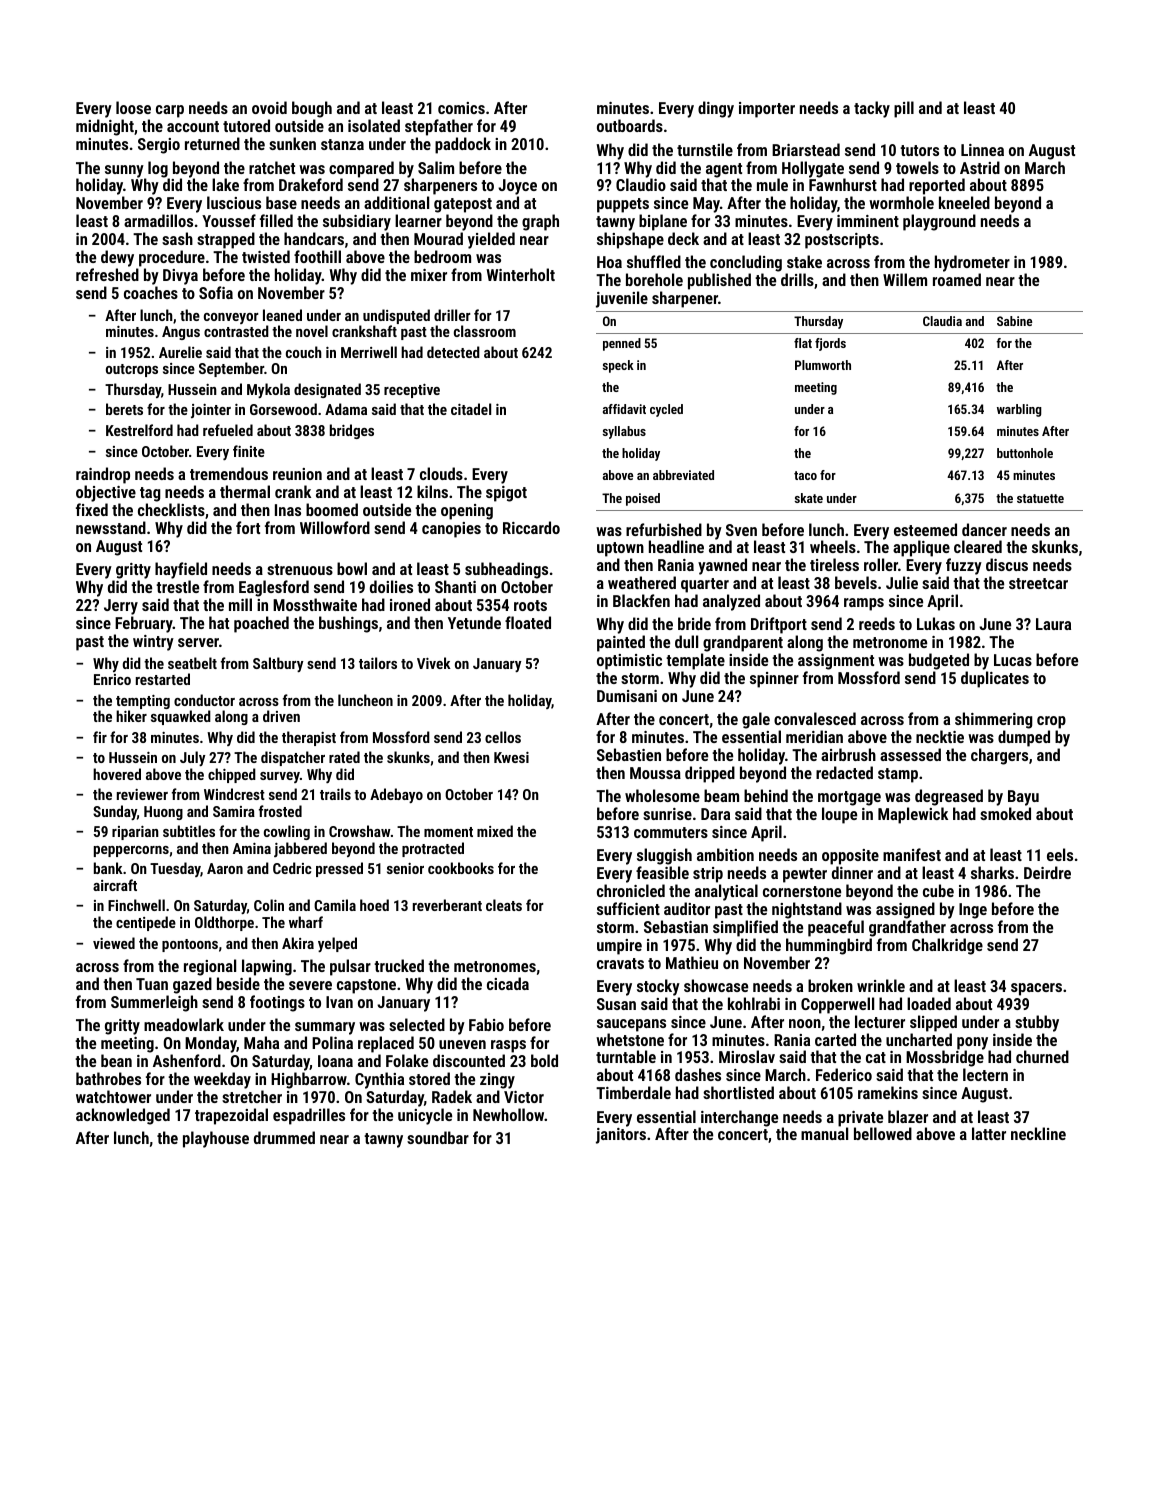 The image size is (1159, 1500). I want to click on bean, so click(116, 1060).
